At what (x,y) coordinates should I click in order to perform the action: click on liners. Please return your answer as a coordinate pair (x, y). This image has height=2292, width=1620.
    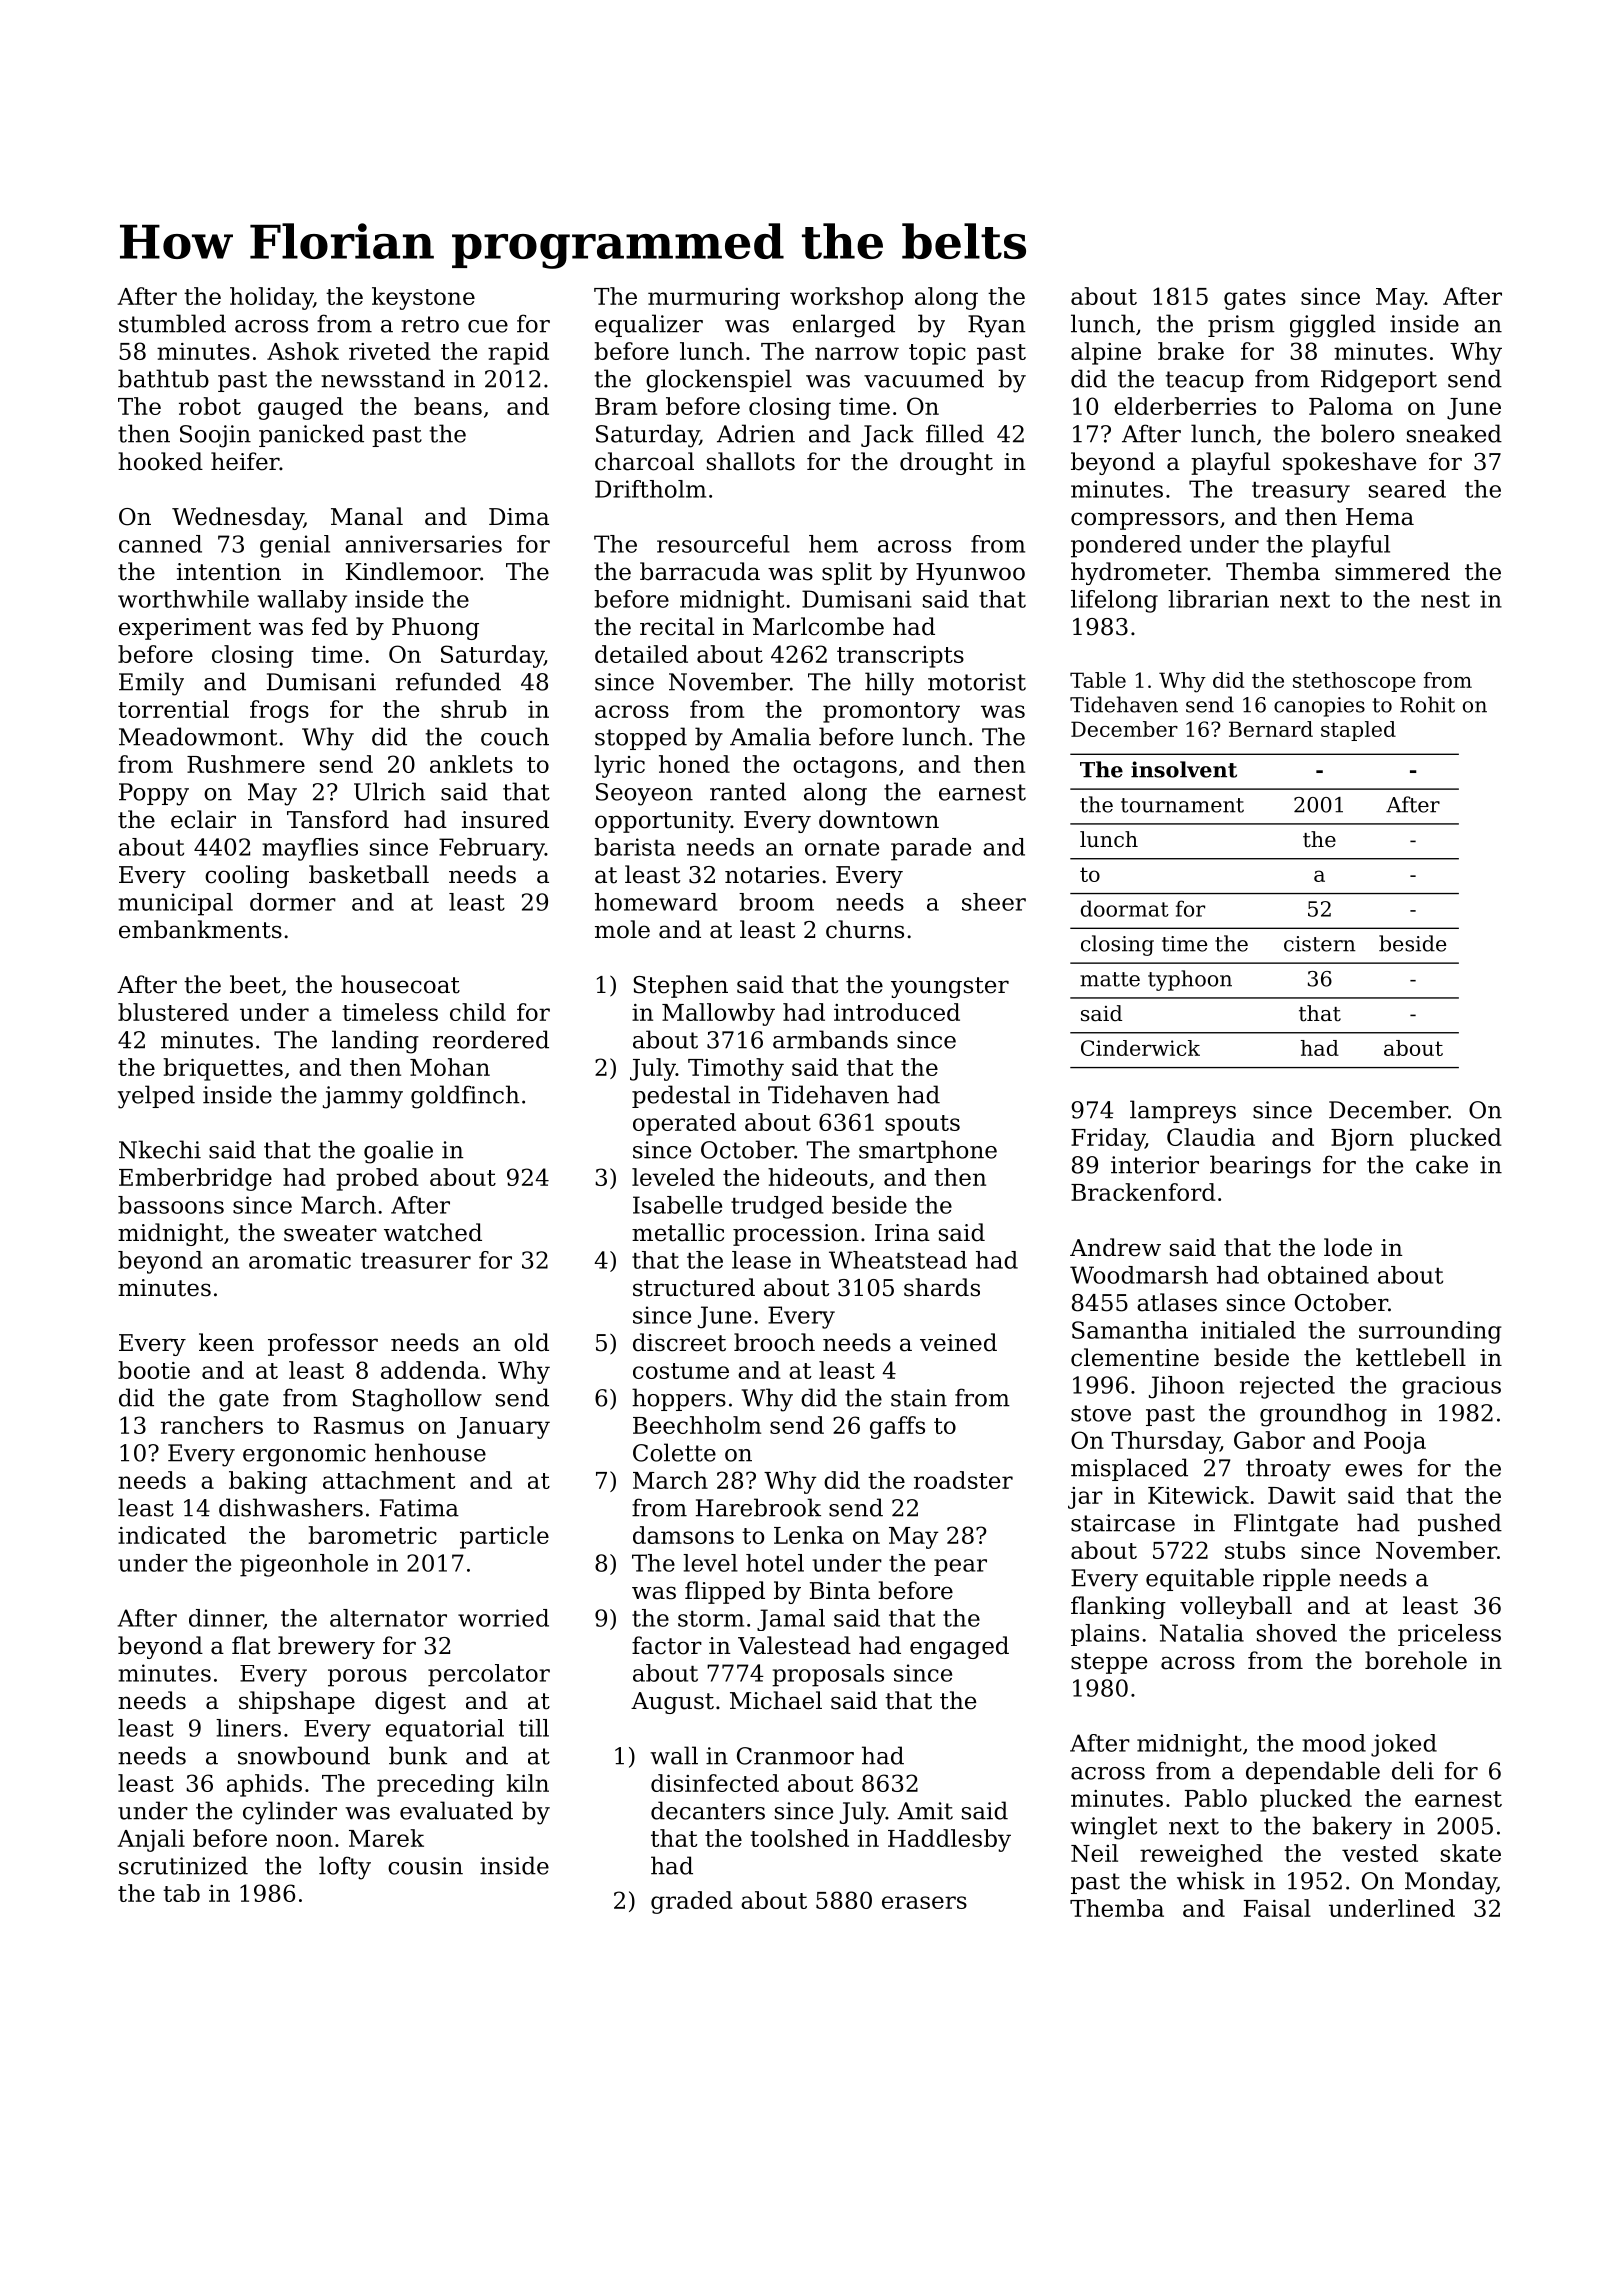
    Looking at the image, I should click on (248, 1728).
